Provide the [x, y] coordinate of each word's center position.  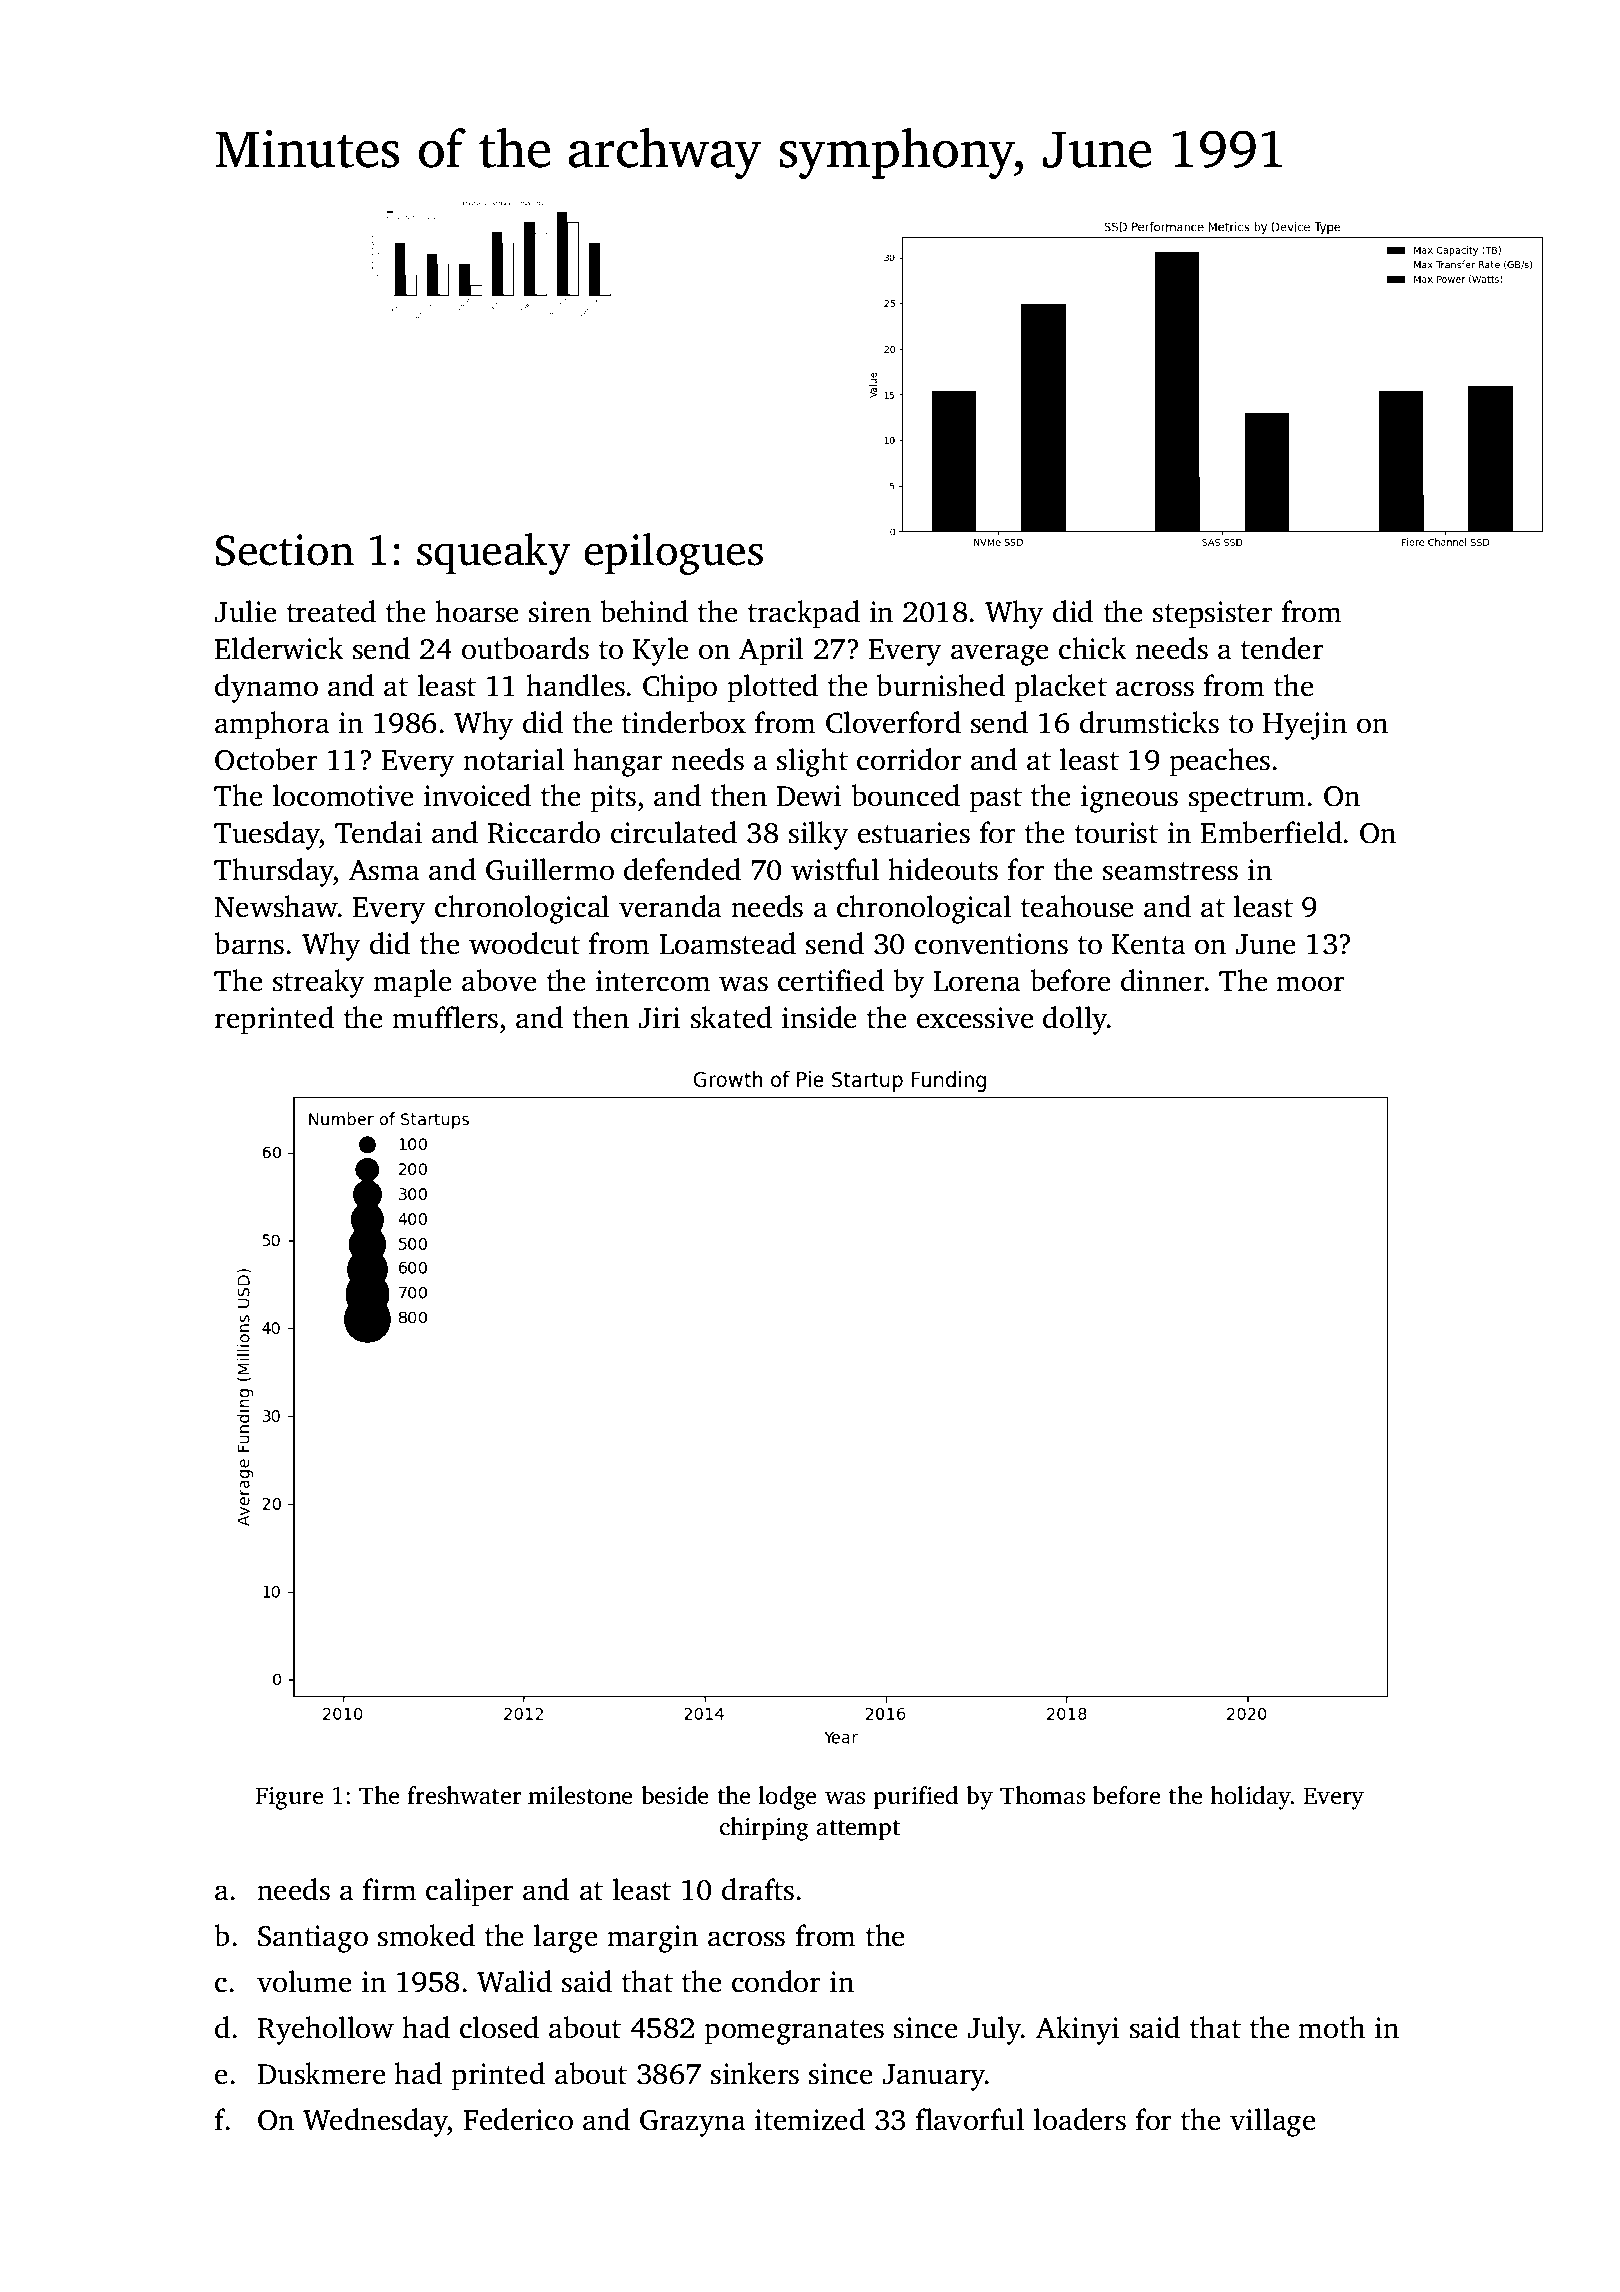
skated [731, 1017]
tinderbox [684, 722]
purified [915, 1798]
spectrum [1247, 800]
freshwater [464, 1795]
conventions [991, 944]
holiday [1250, 1798]
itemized [810, 2119]
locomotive [343, 795]
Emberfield [1271, 832]
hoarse [477, 611]
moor [1310, 984]
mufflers [445, 1017]
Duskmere [322, 2073]
